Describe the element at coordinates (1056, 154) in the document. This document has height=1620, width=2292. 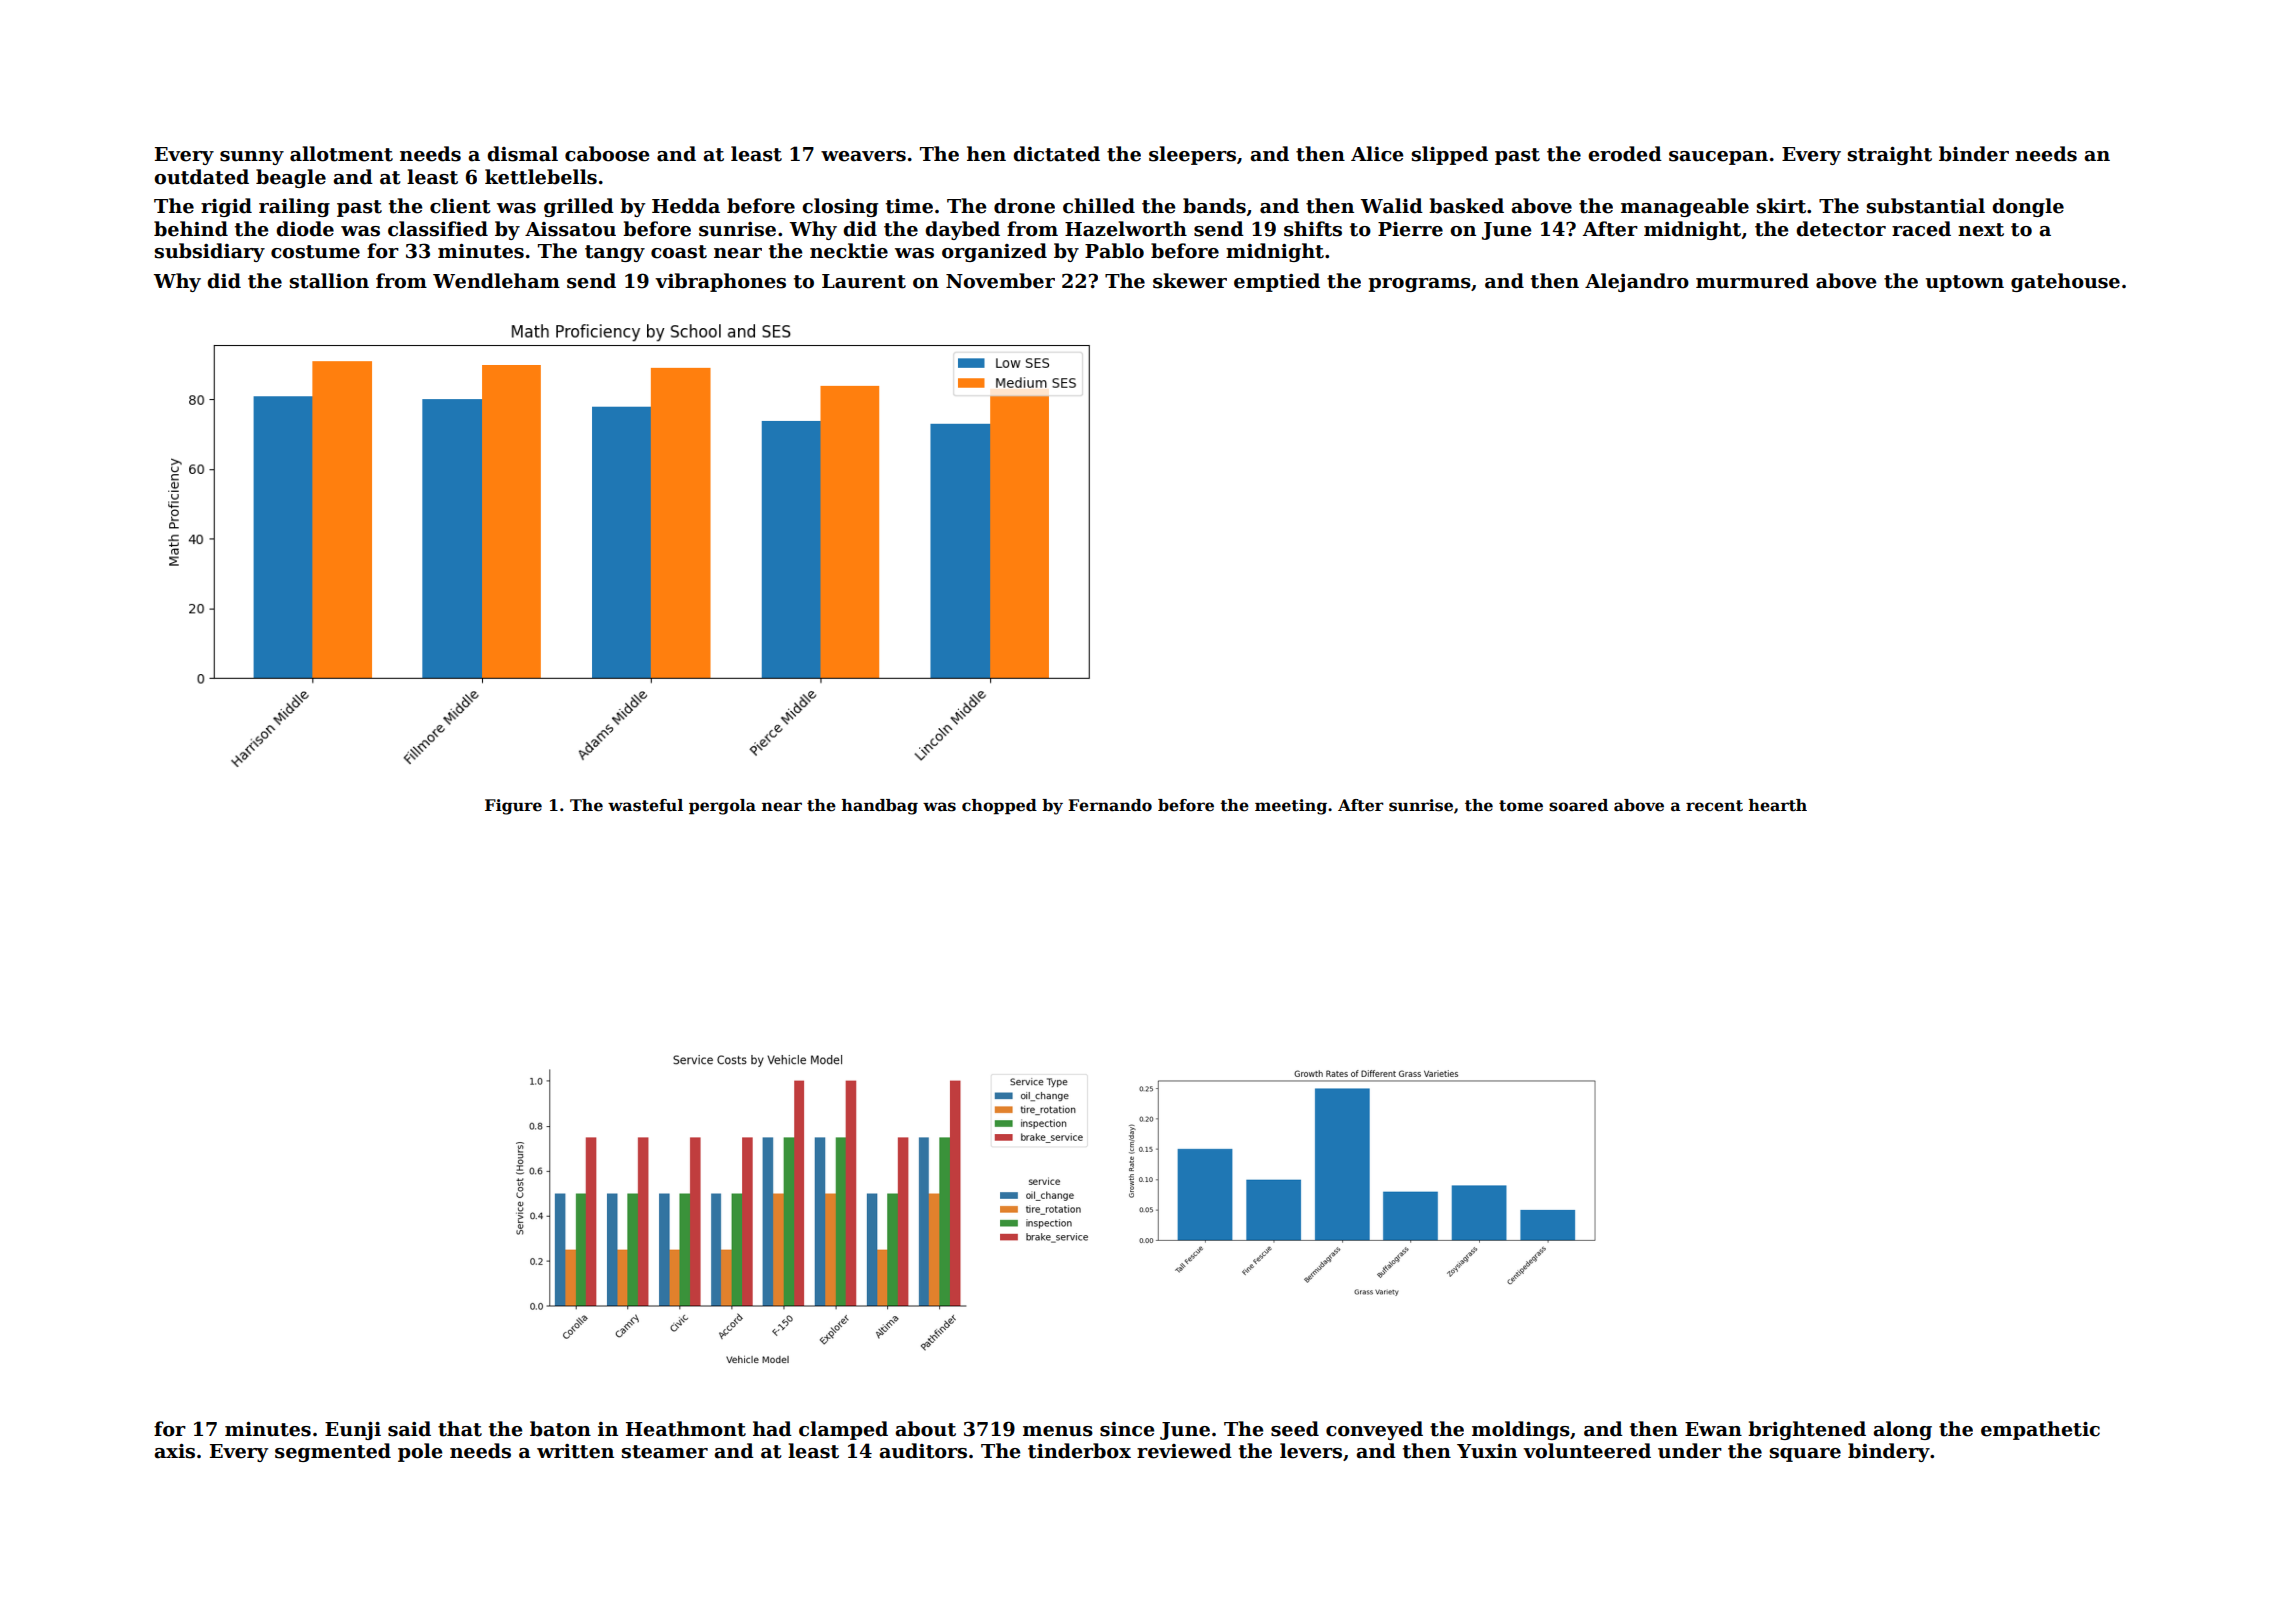
I see `dictated` at that location.
